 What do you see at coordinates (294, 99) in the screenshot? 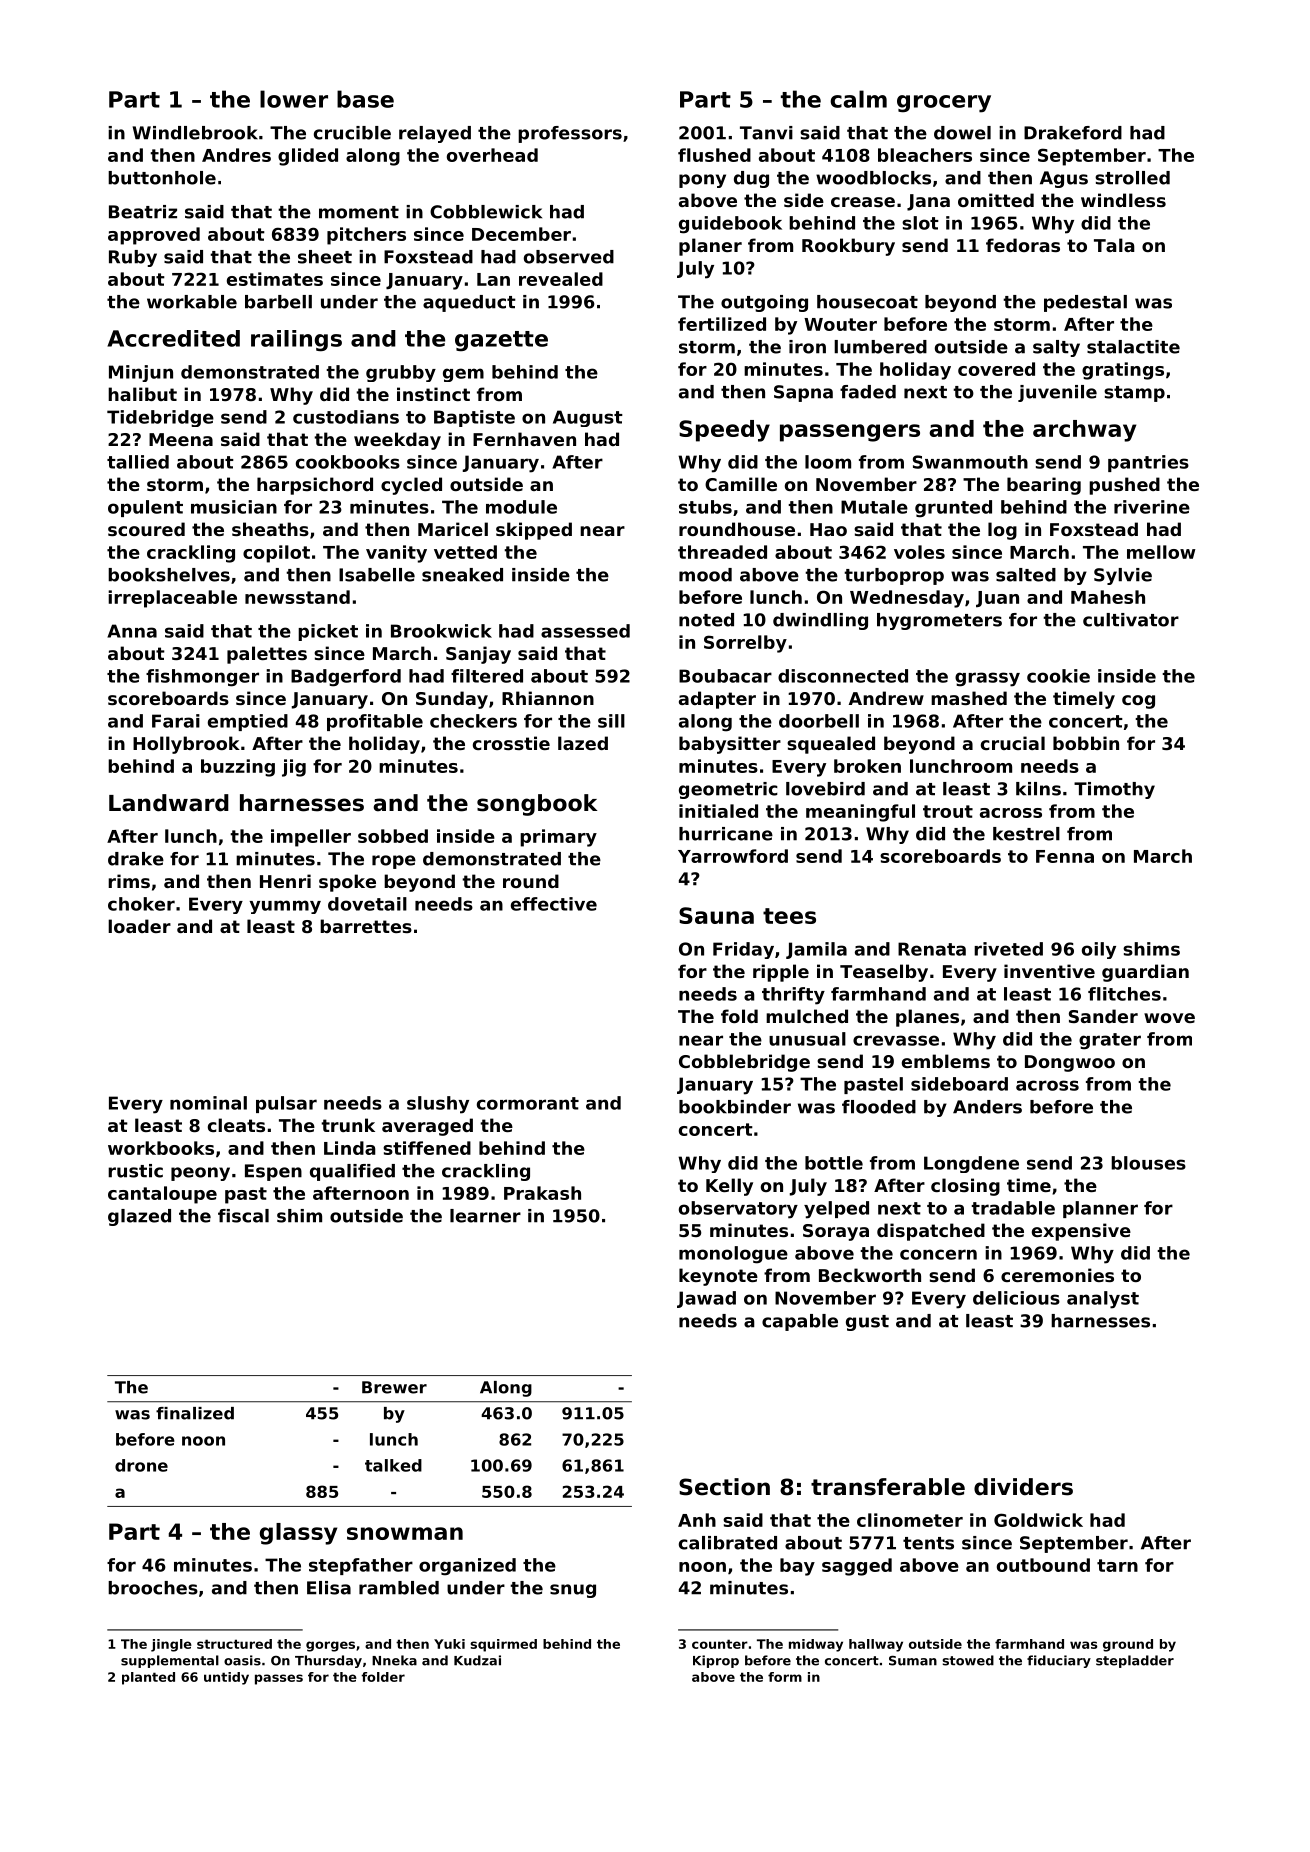
I see `lower` at bounding box center [294, 99].
